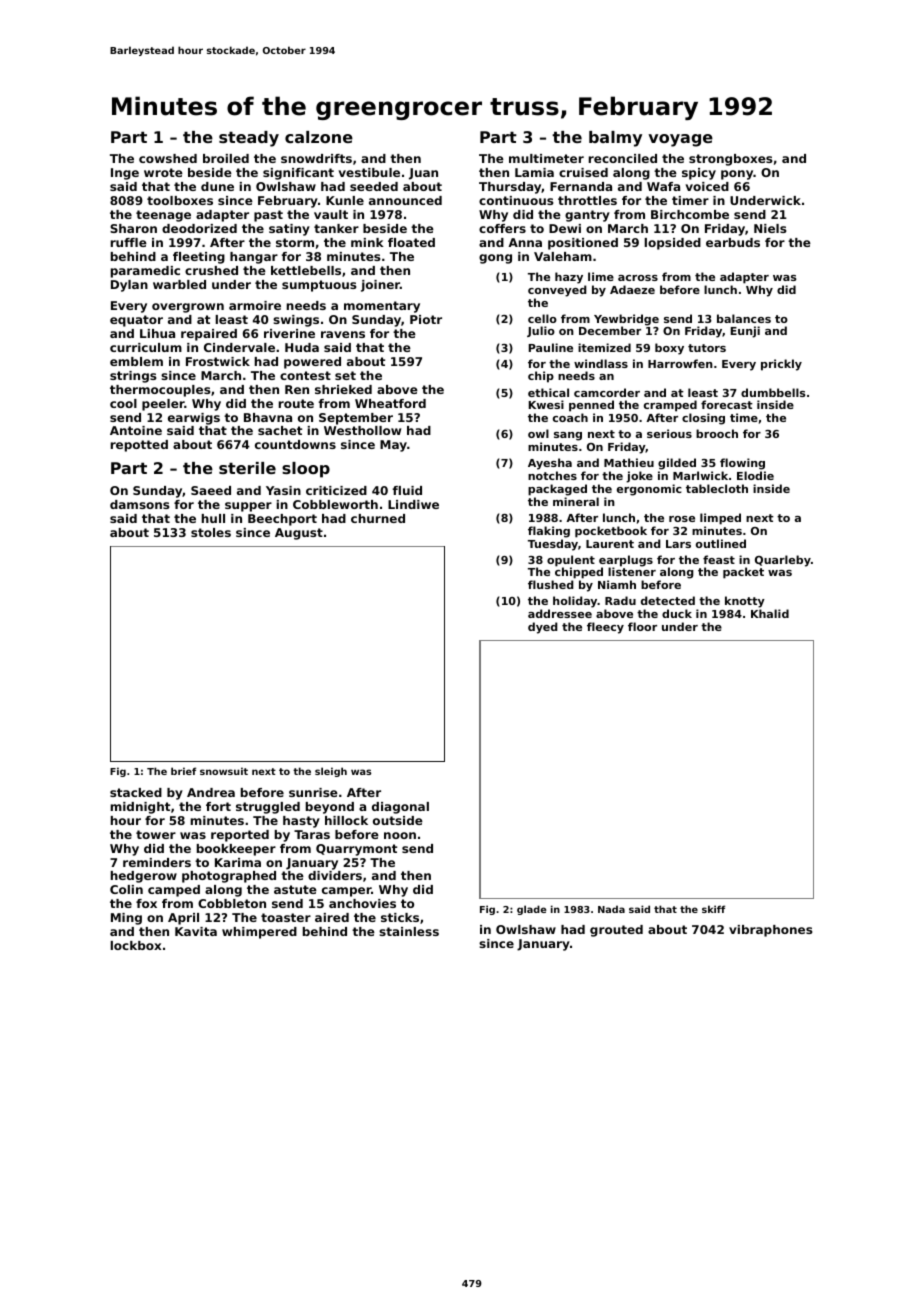 This page has height=1308, width=924. I want to click on Sharon, so click(133, 228).
